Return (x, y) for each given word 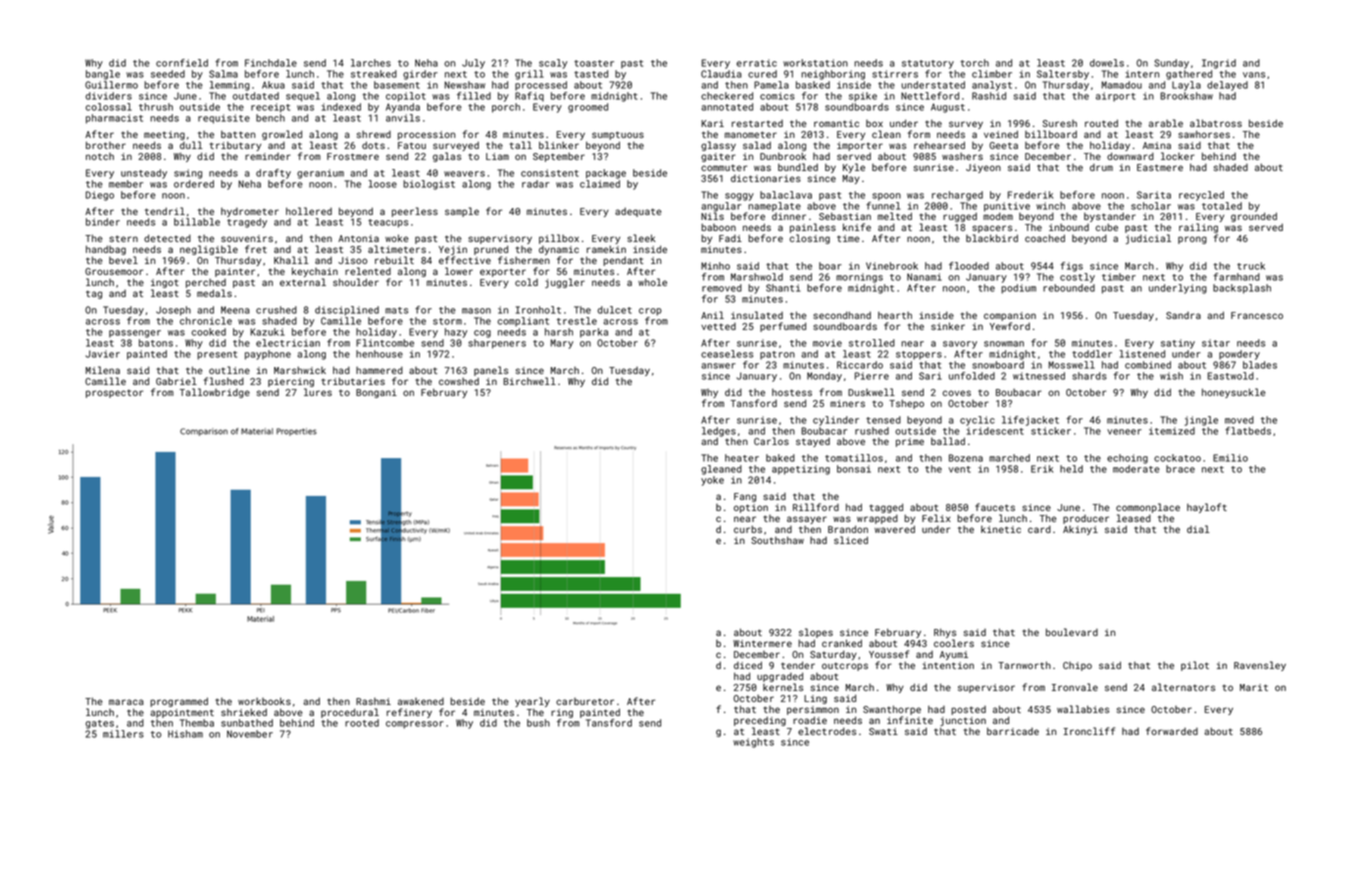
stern (123, 238)
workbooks (264, 701)
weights (753, 743)
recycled (1201, 196)
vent (960, 469)
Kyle (854, 168)
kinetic (1001, 529)
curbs (748, 529)
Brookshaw (1186, 96)
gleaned (721, 470)
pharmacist (114, 119)
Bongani (376, 393)
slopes (816, 633)
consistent (550, 173)
